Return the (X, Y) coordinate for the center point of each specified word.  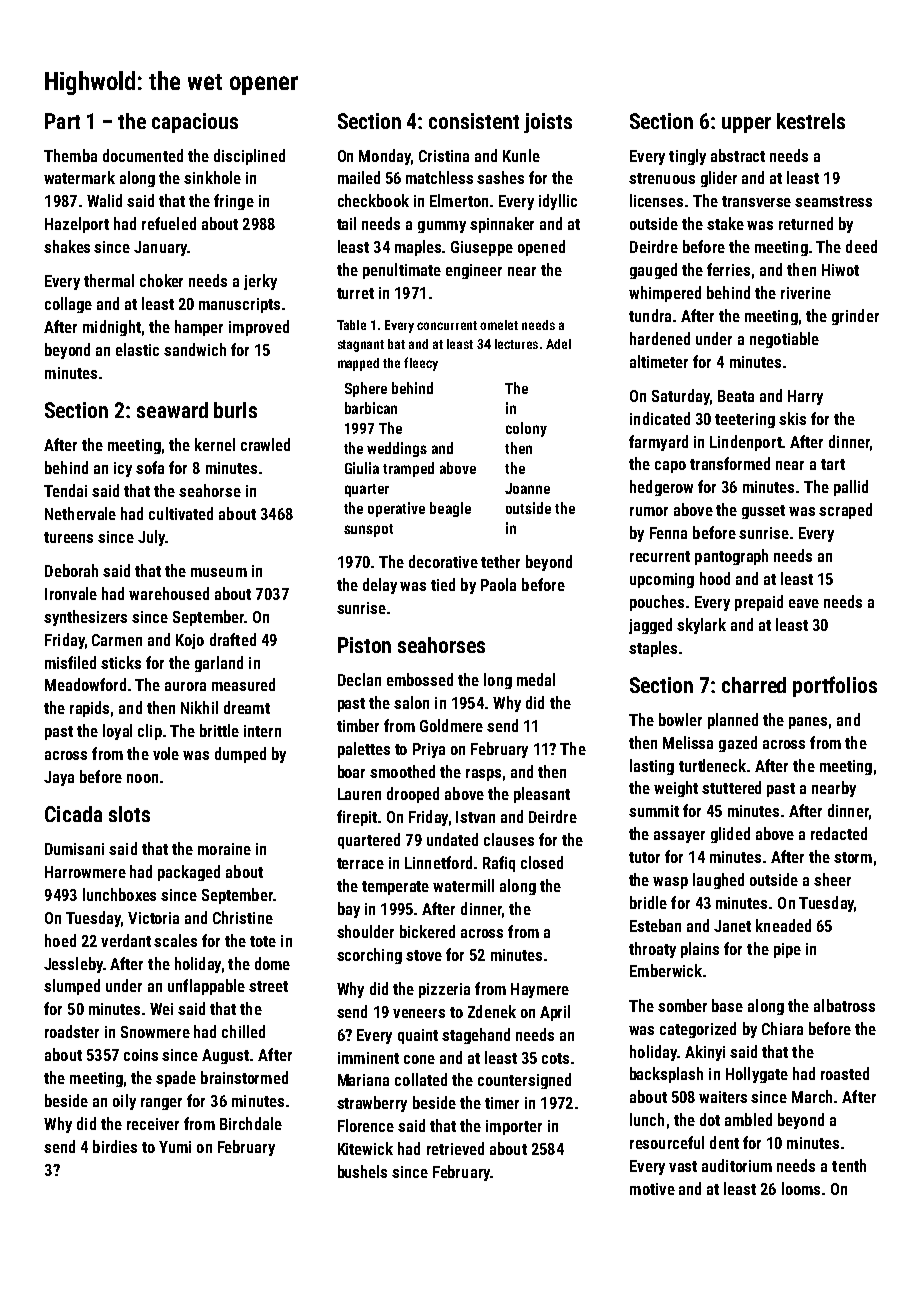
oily (124, 1102)
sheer (832, 879)
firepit (357, 818)
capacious (195, 123)
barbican (371, 408)
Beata (736, 396)
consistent (474, 121)
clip (150, 732)
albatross (844, 1005)
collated (421, 1079)
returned (806, 223)
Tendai (65, 490)
